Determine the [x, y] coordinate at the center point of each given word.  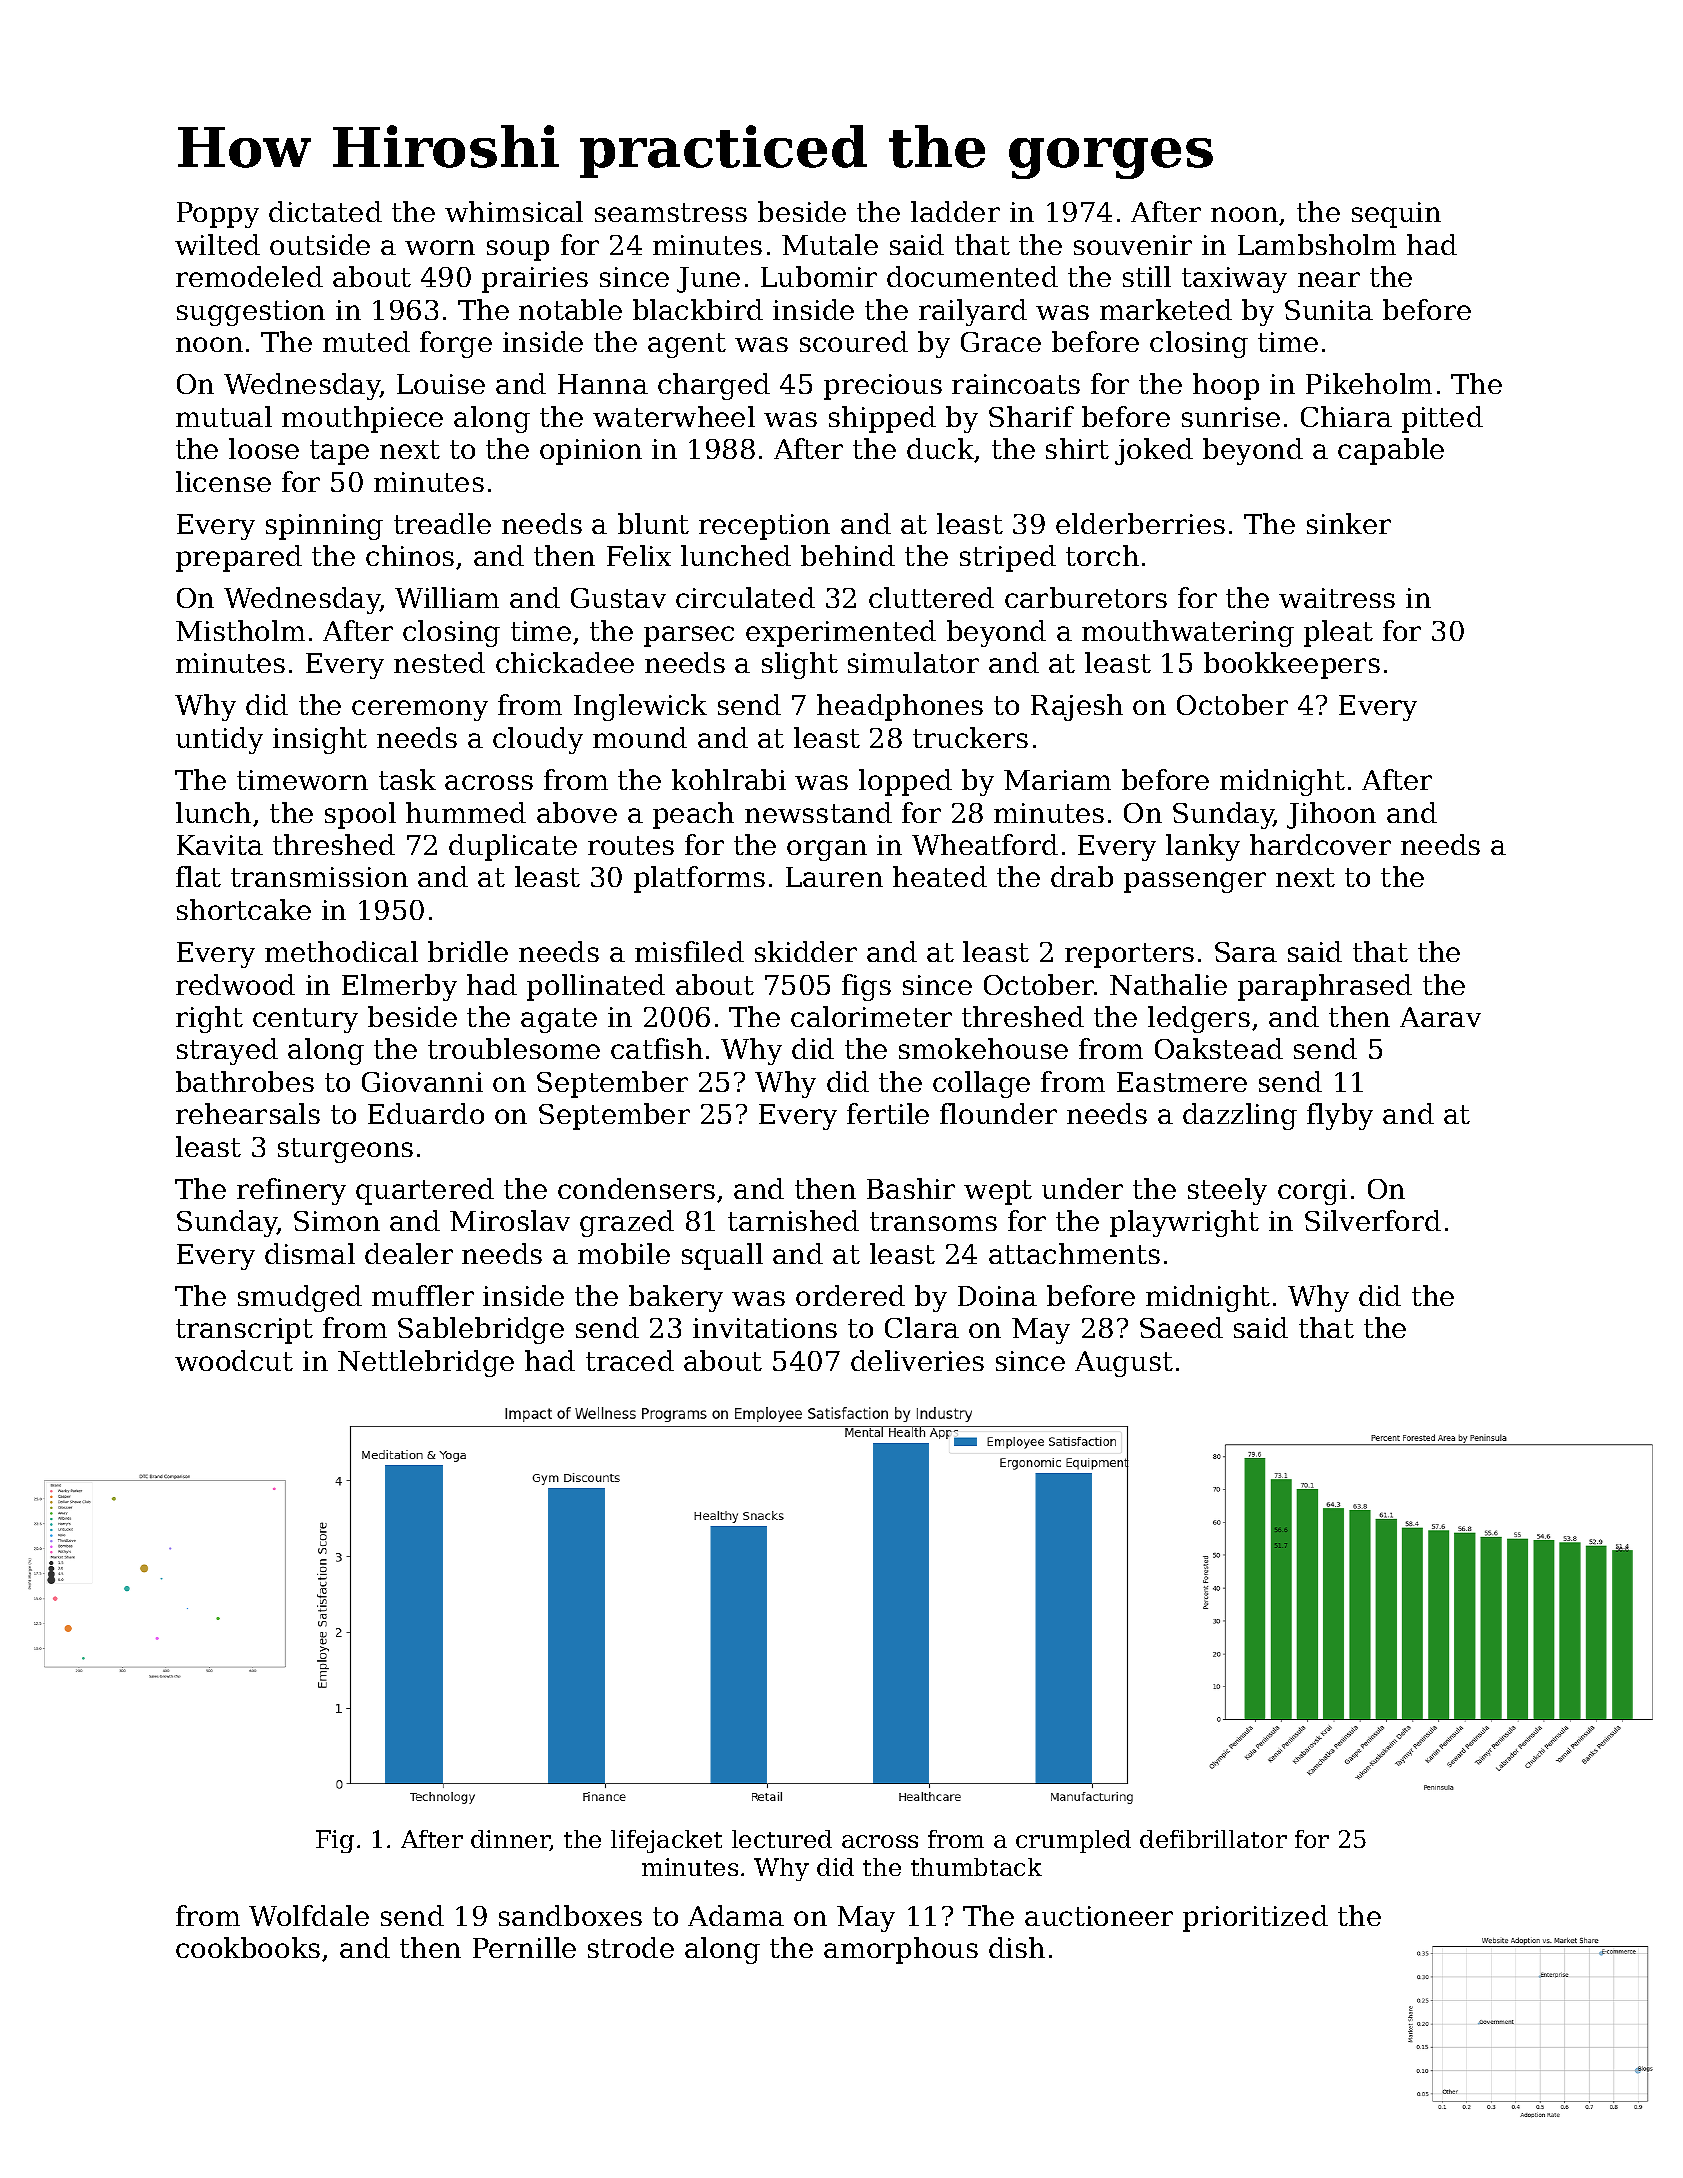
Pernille [524, 1947]
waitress [1337, 598]
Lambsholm [1317, 244]
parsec [689, 636]
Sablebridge [481, 1330]
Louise [441, 384]
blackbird [698, 309]
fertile [888, 1113]
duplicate [513, 847]
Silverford [1373, 1220]
